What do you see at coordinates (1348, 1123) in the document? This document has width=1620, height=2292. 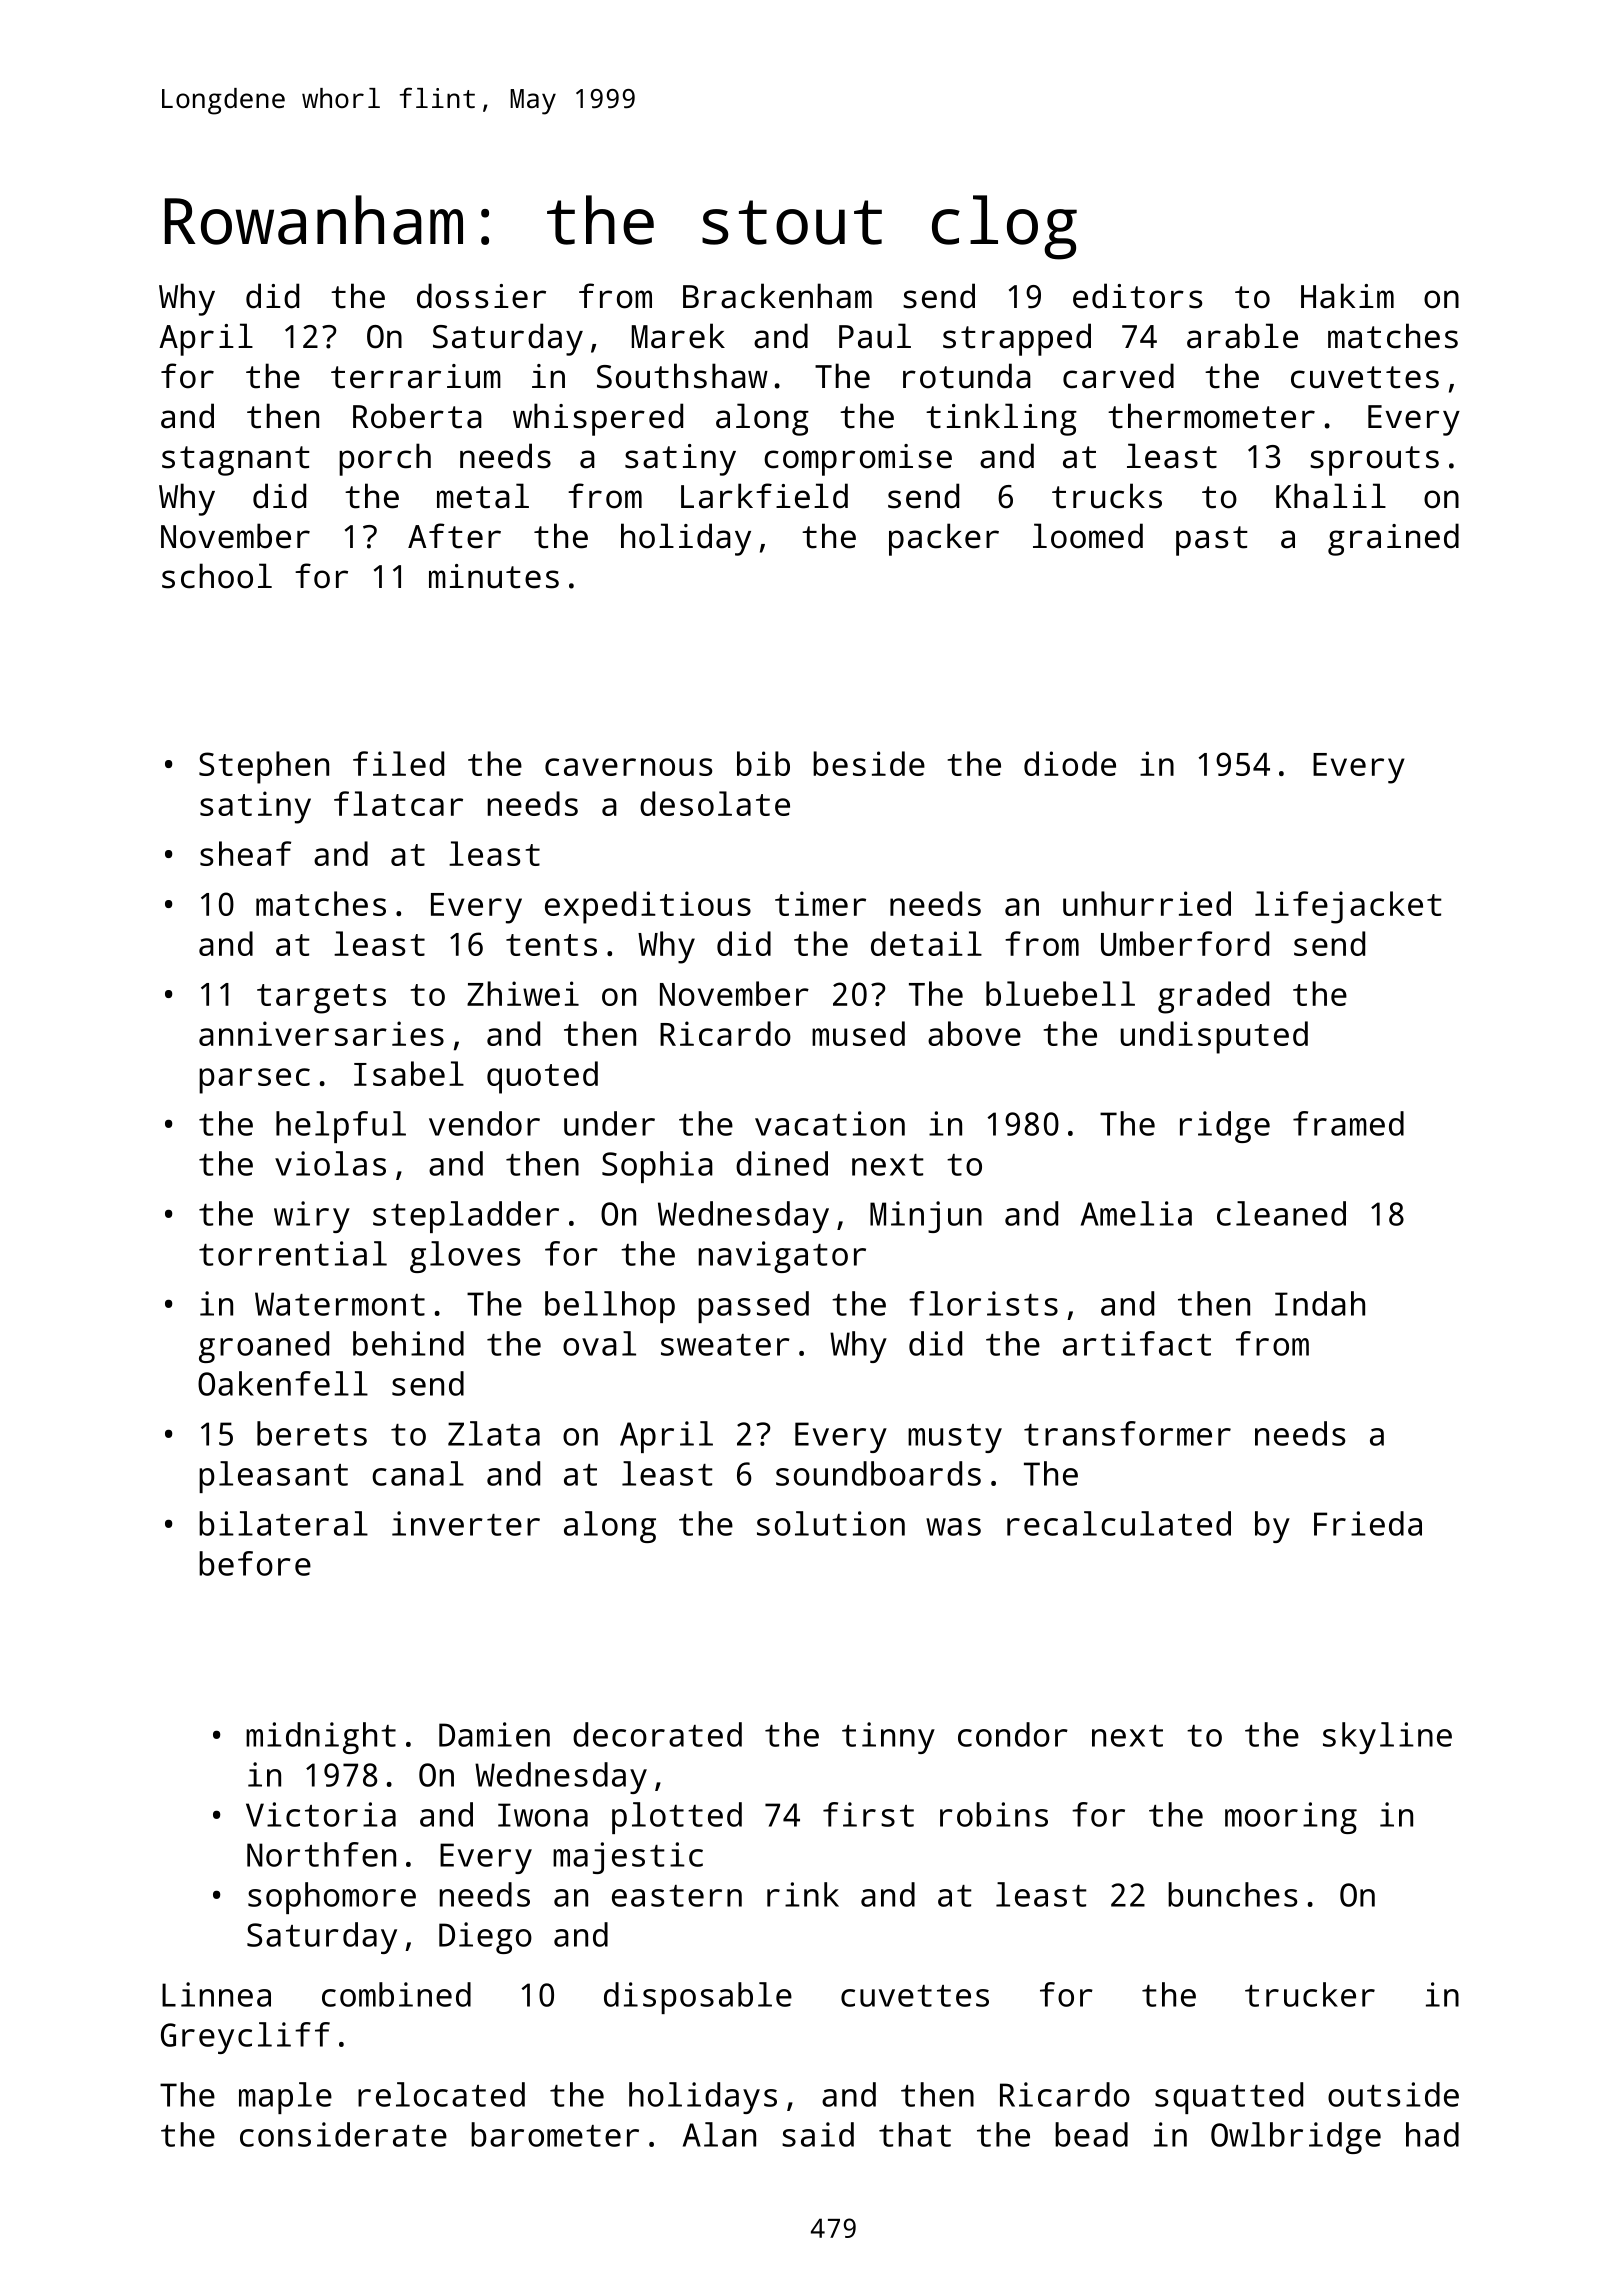 I see `framed` at bounding box center [1348, 1123].
